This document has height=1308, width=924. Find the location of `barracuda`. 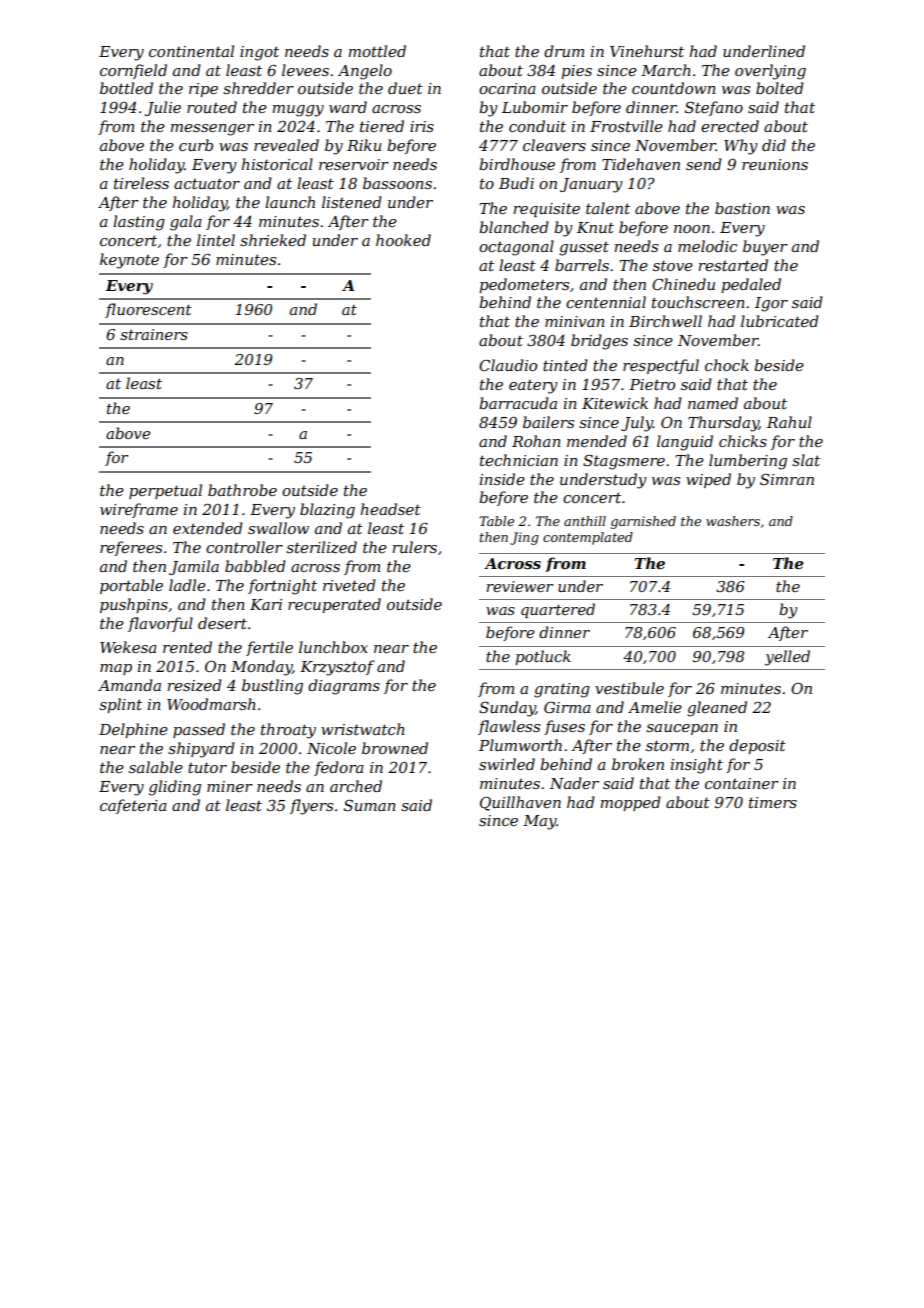

barracuda is located at coordinates (518, 403).
